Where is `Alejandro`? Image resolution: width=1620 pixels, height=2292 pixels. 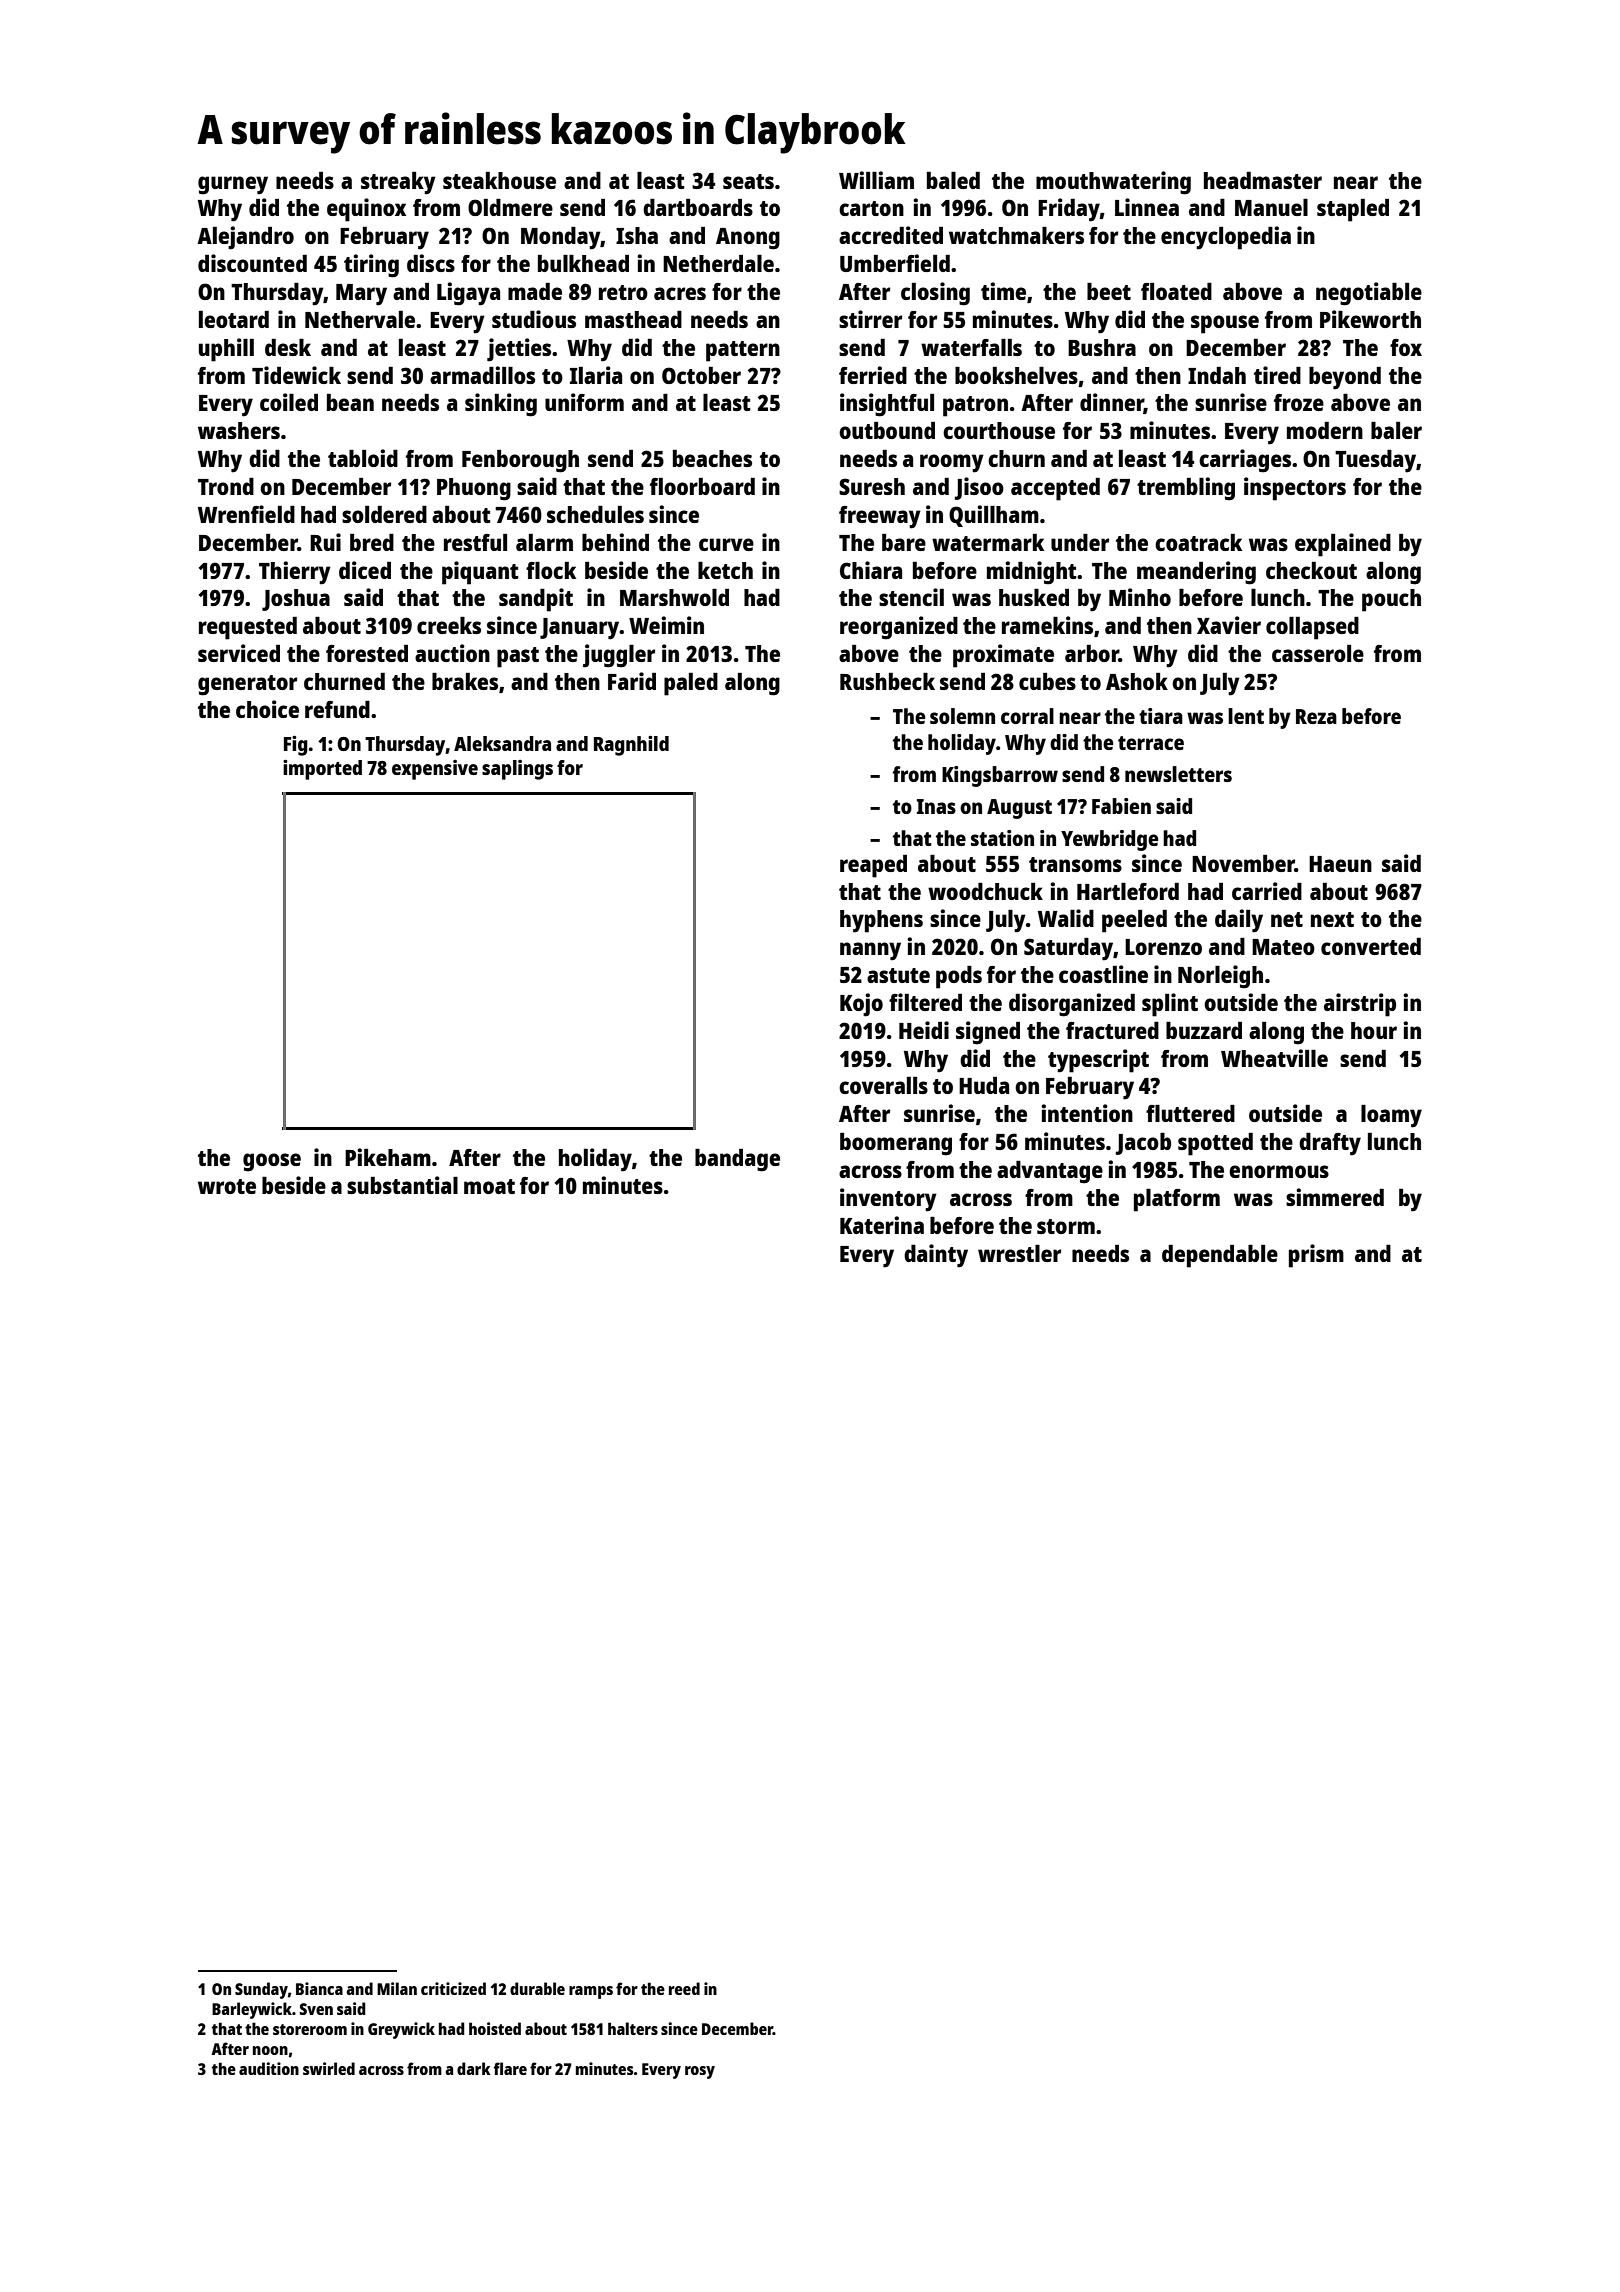 Alejandro is located at coordinates (245, 238).
